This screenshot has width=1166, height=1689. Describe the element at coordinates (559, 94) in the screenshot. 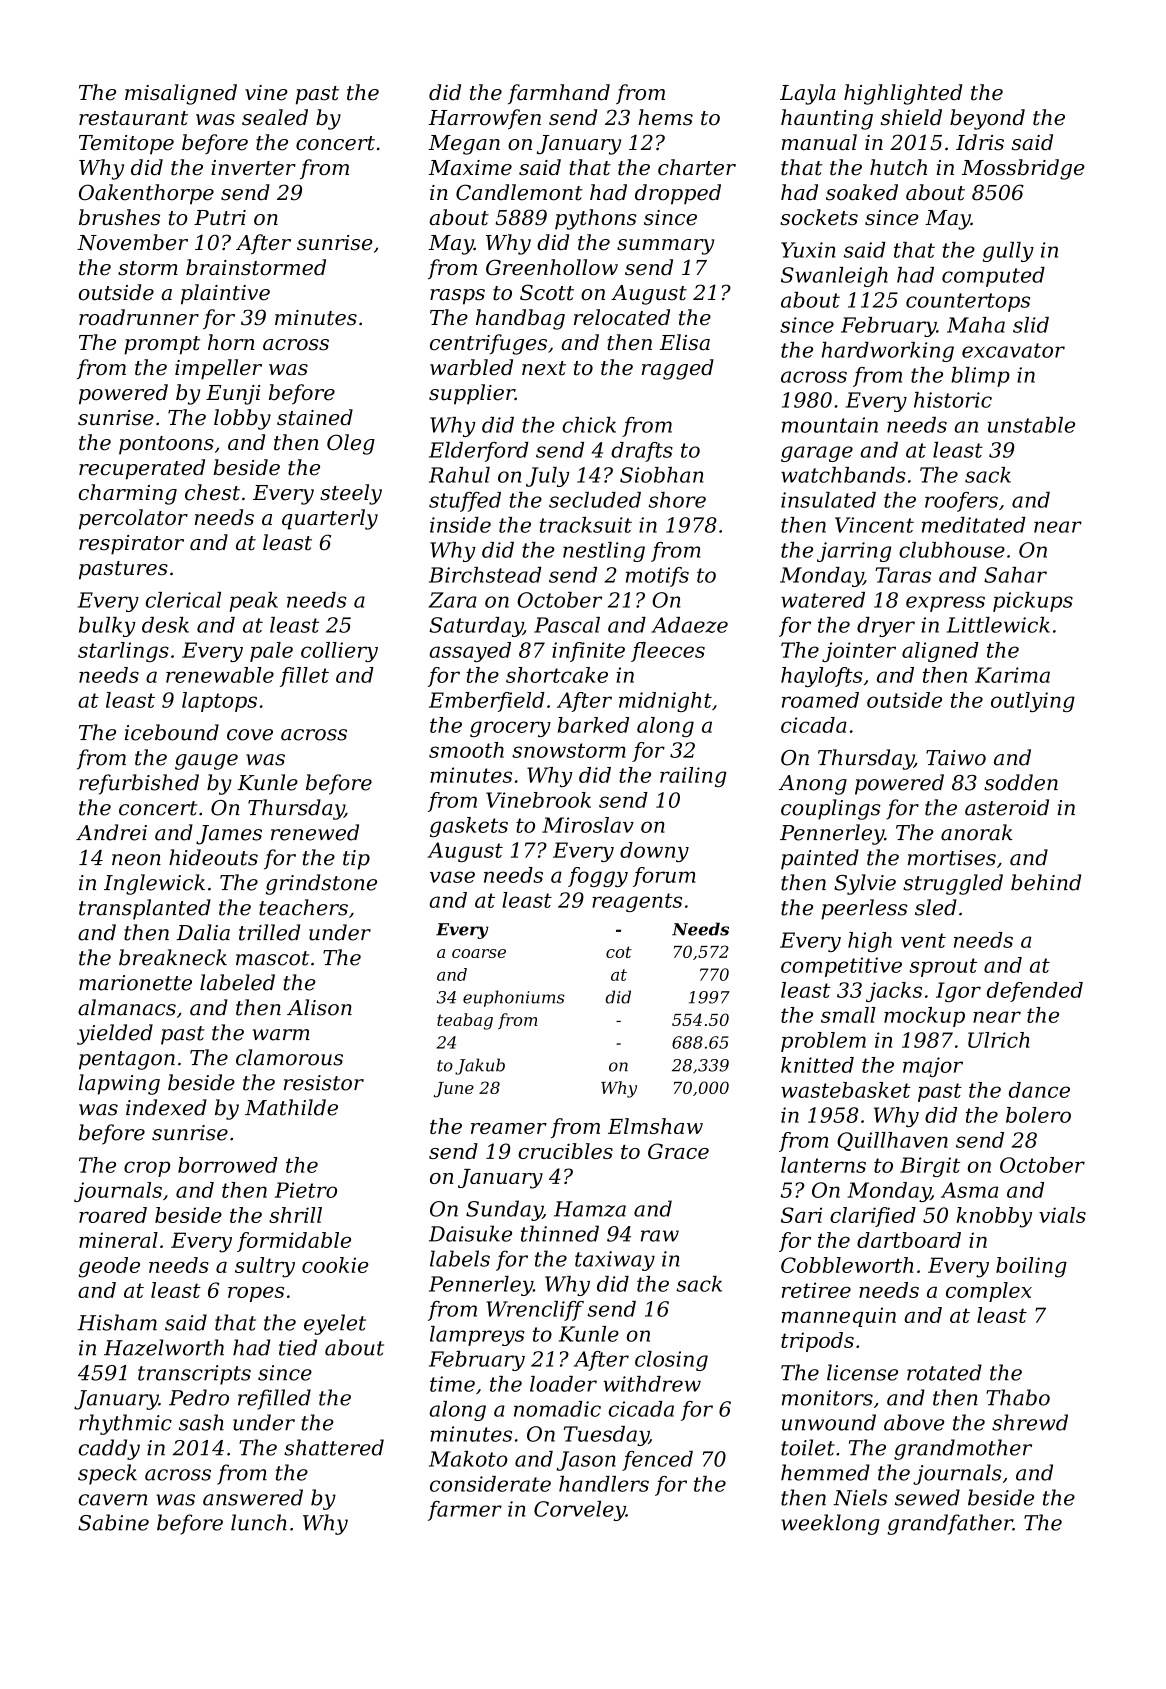

I see `farmhand` at that location.
